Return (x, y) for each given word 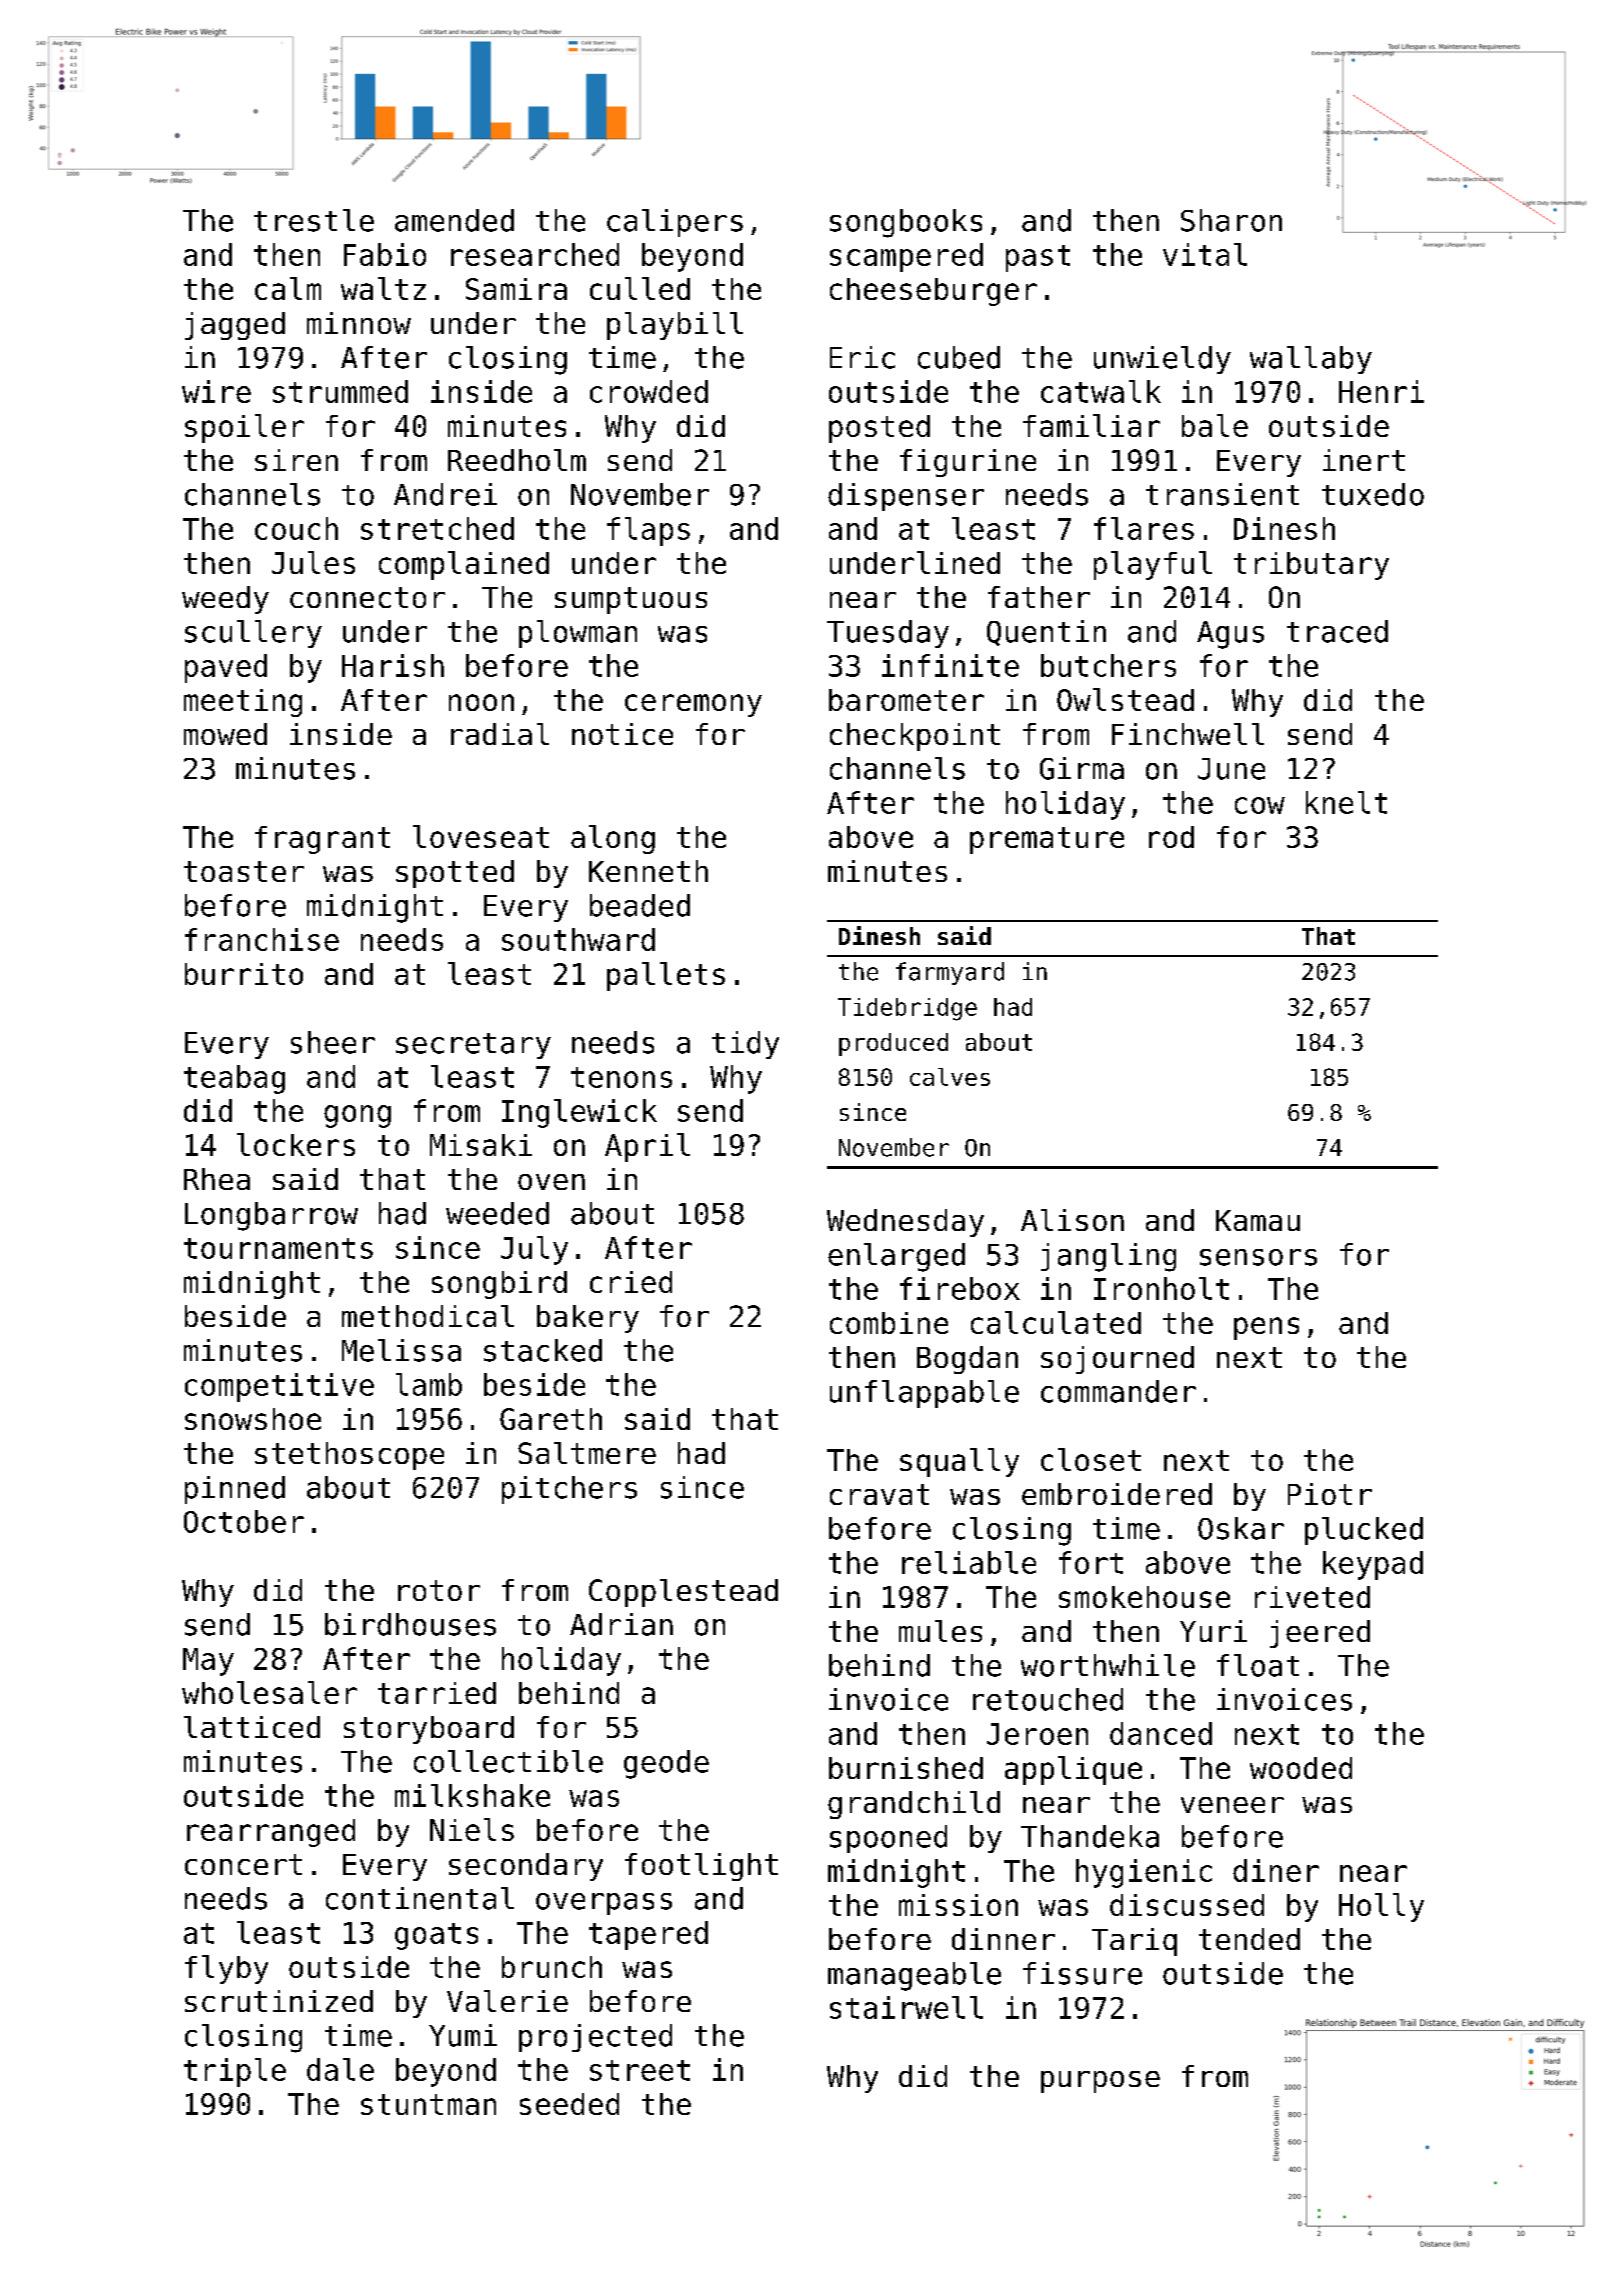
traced (1337, 631)
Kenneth (648, 871)
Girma (1082, 768)
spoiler (244, 428)
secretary (473, 1046)
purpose (1100, 2082)
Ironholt (1161, 1288)
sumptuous (631, 600)
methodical (428, 1316)
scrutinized (279, 2001)
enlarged (896, 1257)
